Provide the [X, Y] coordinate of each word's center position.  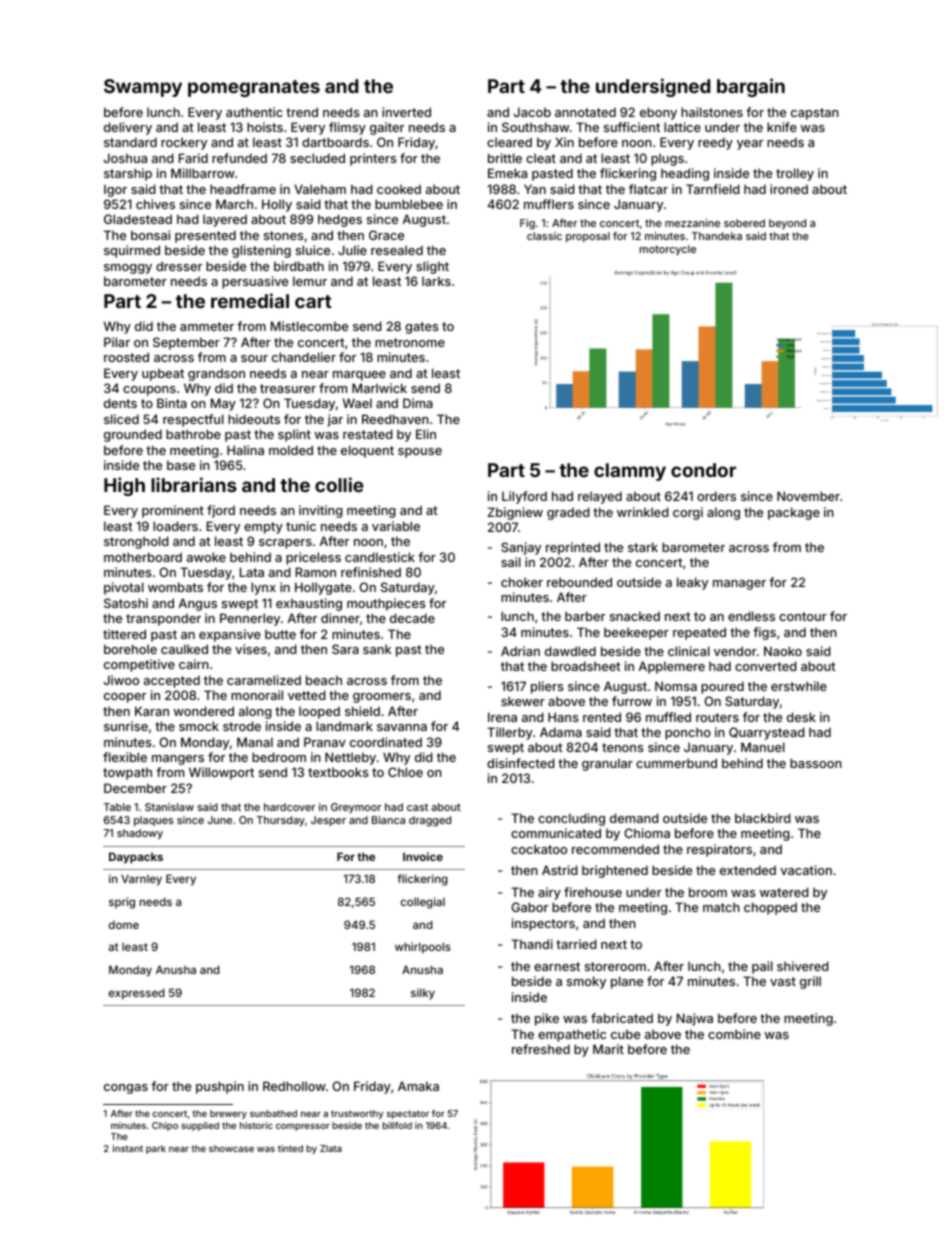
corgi [688, 513]
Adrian [520, 651]
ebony [658, 113]
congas [126, 1089]
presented [205, 236]
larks [436, 281]
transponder [163, 619]
